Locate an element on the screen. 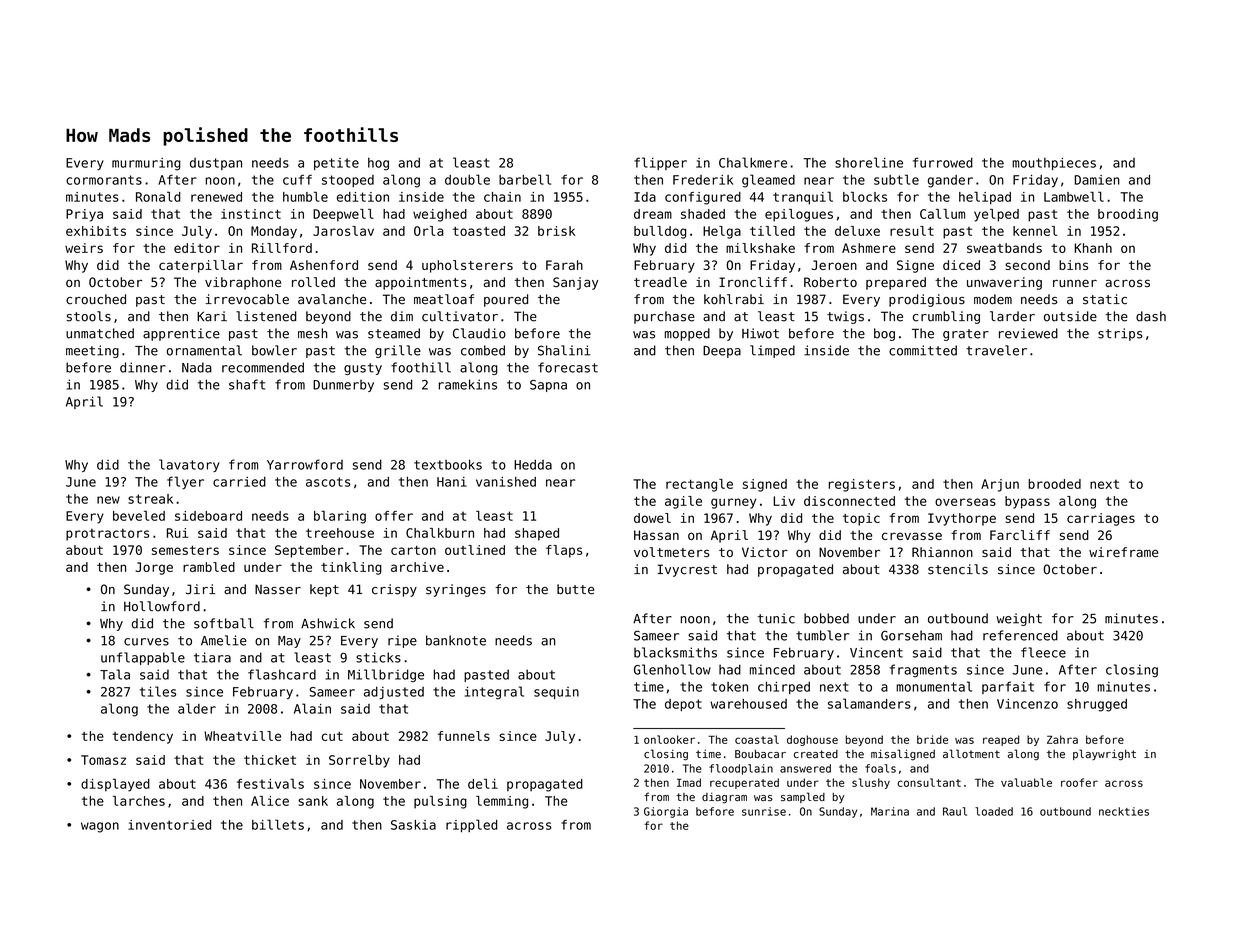 Image resolution: width=1233 pixels, height=952 pixels. billets is located at coordinates (278, 824).
